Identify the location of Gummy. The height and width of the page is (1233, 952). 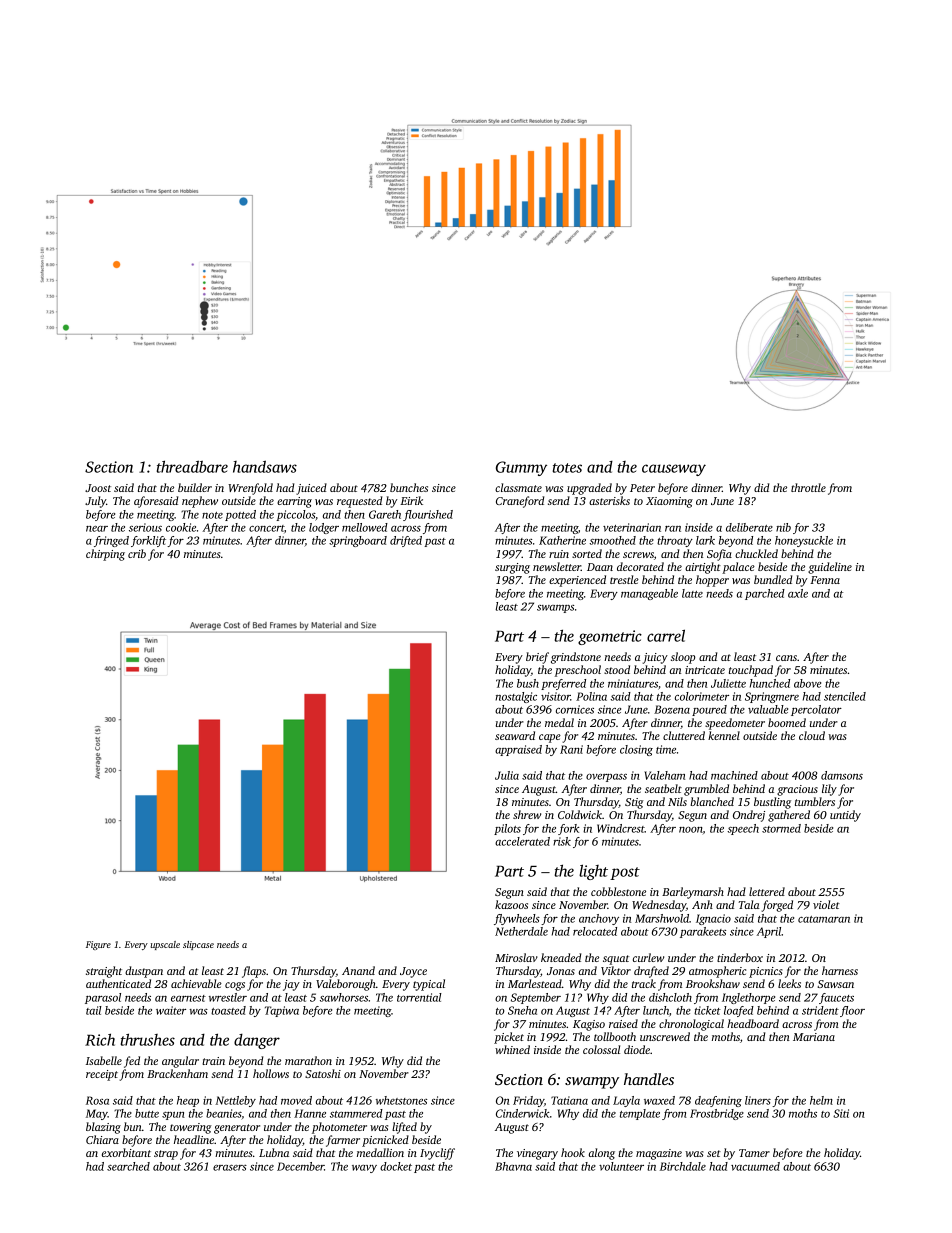
(521, 468).
